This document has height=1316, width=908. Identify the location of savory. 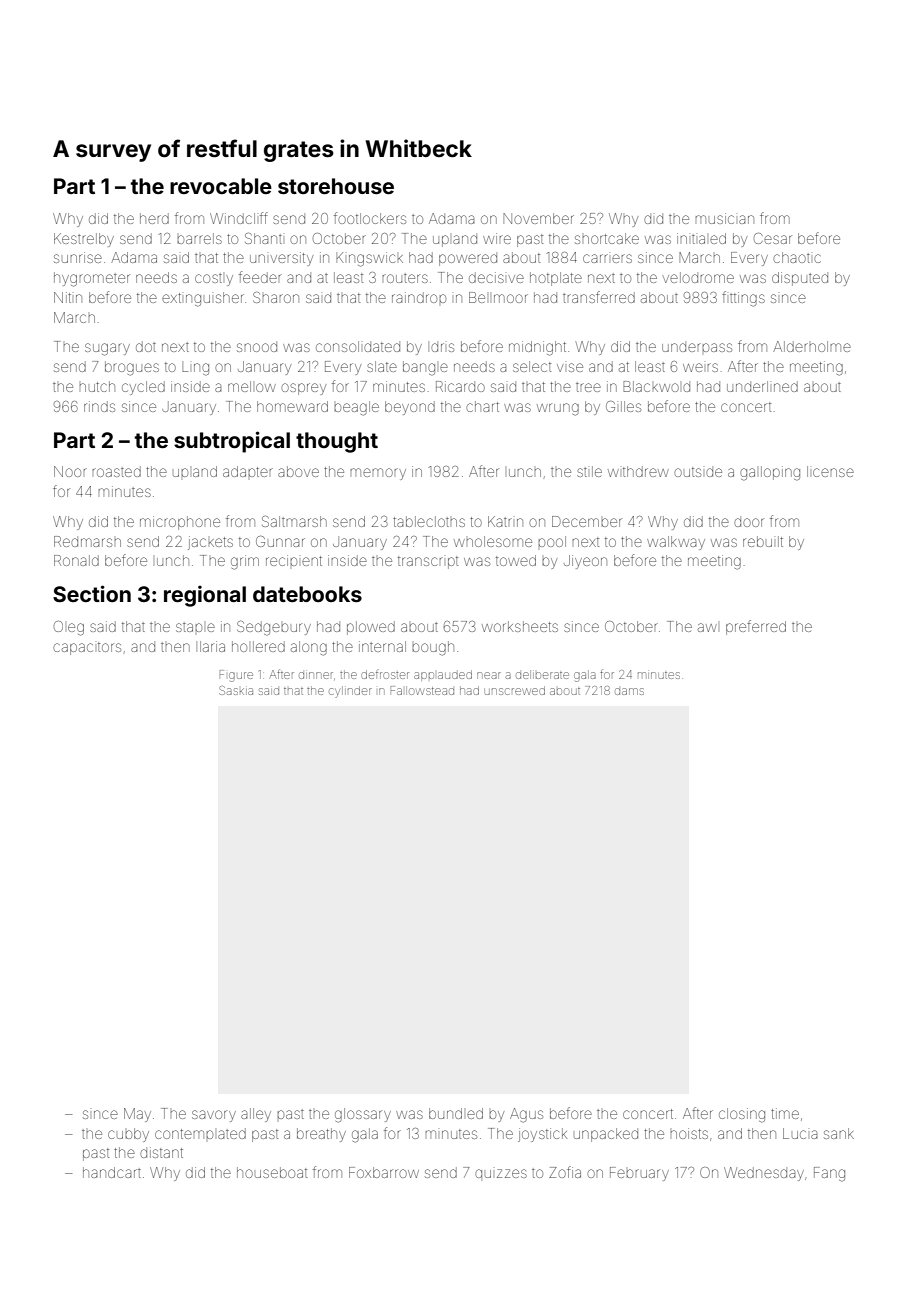
(214, 1116).
